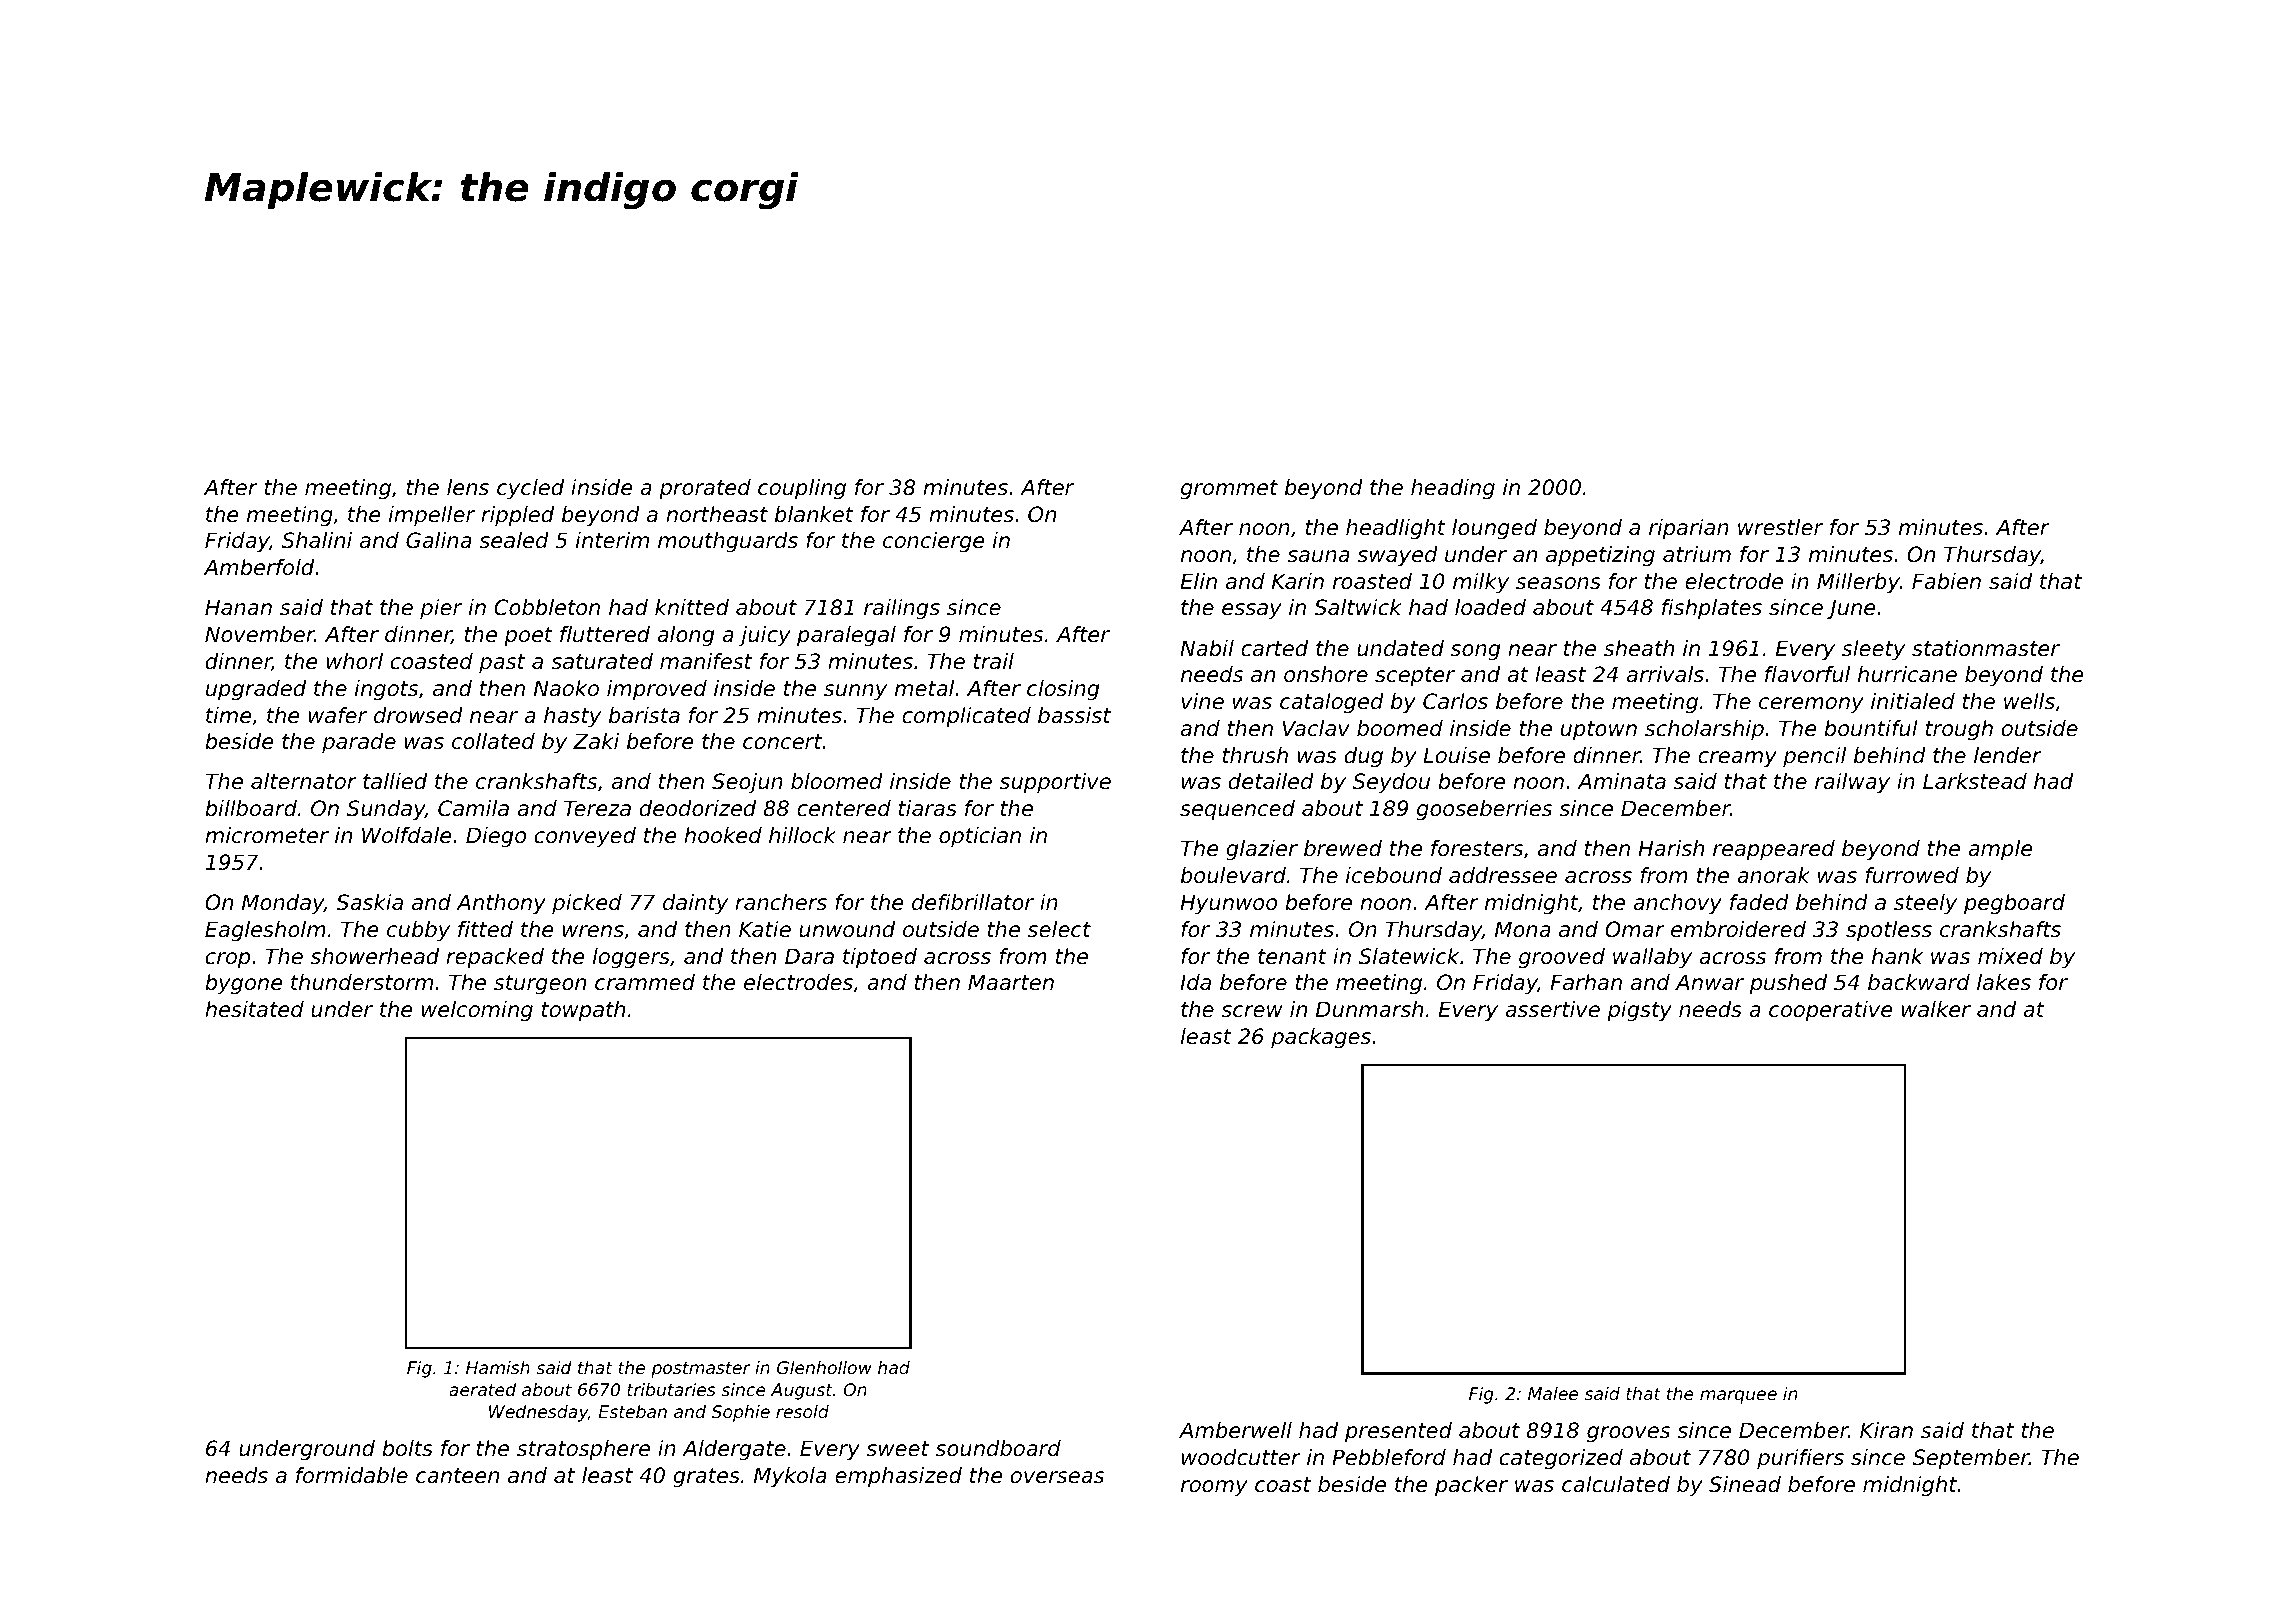  What do you see at coordinates (1252, 1011) in the screenshot?
I see `screw` at bounding box center [1252, 1011].
